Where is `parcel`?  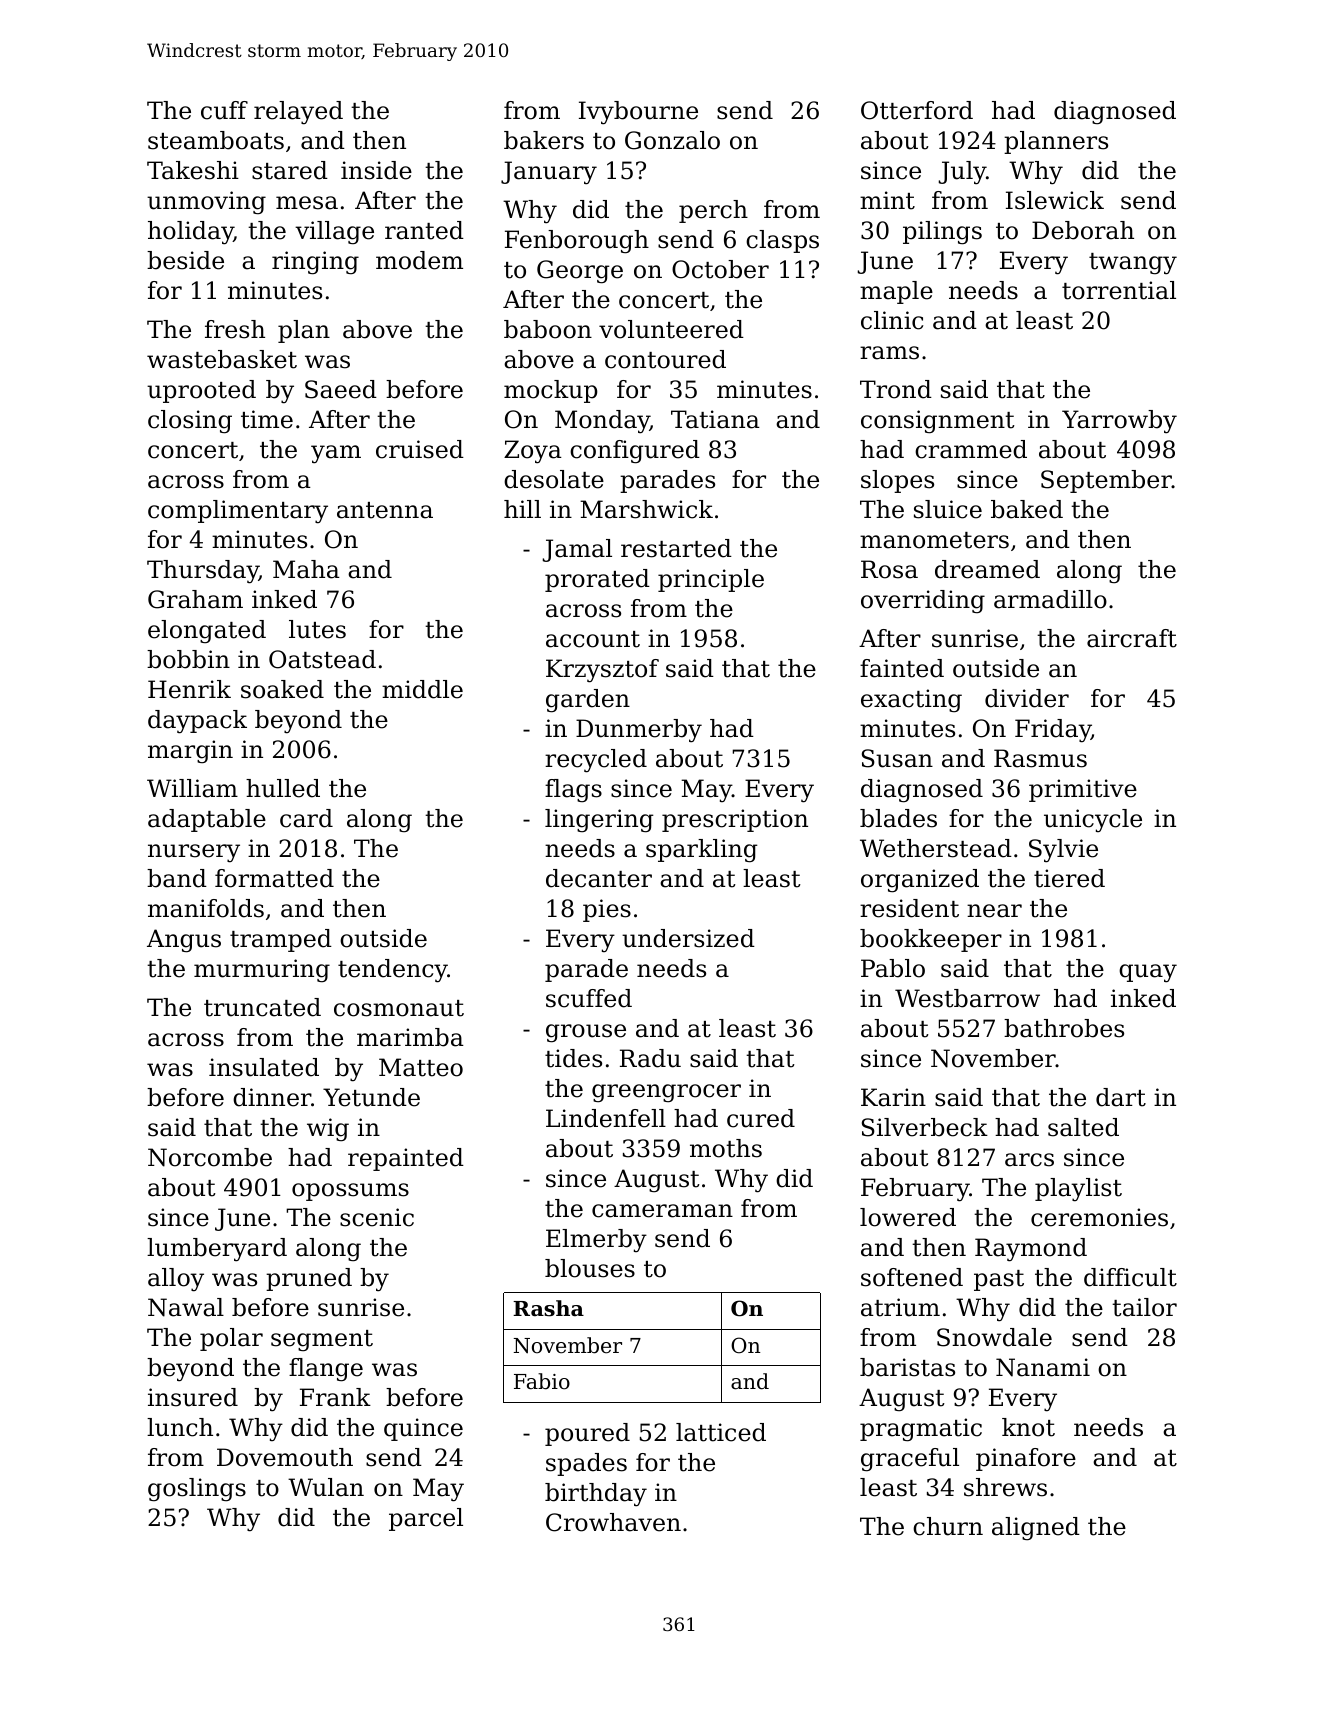
parcel is located at coordinates (426, 1519).
